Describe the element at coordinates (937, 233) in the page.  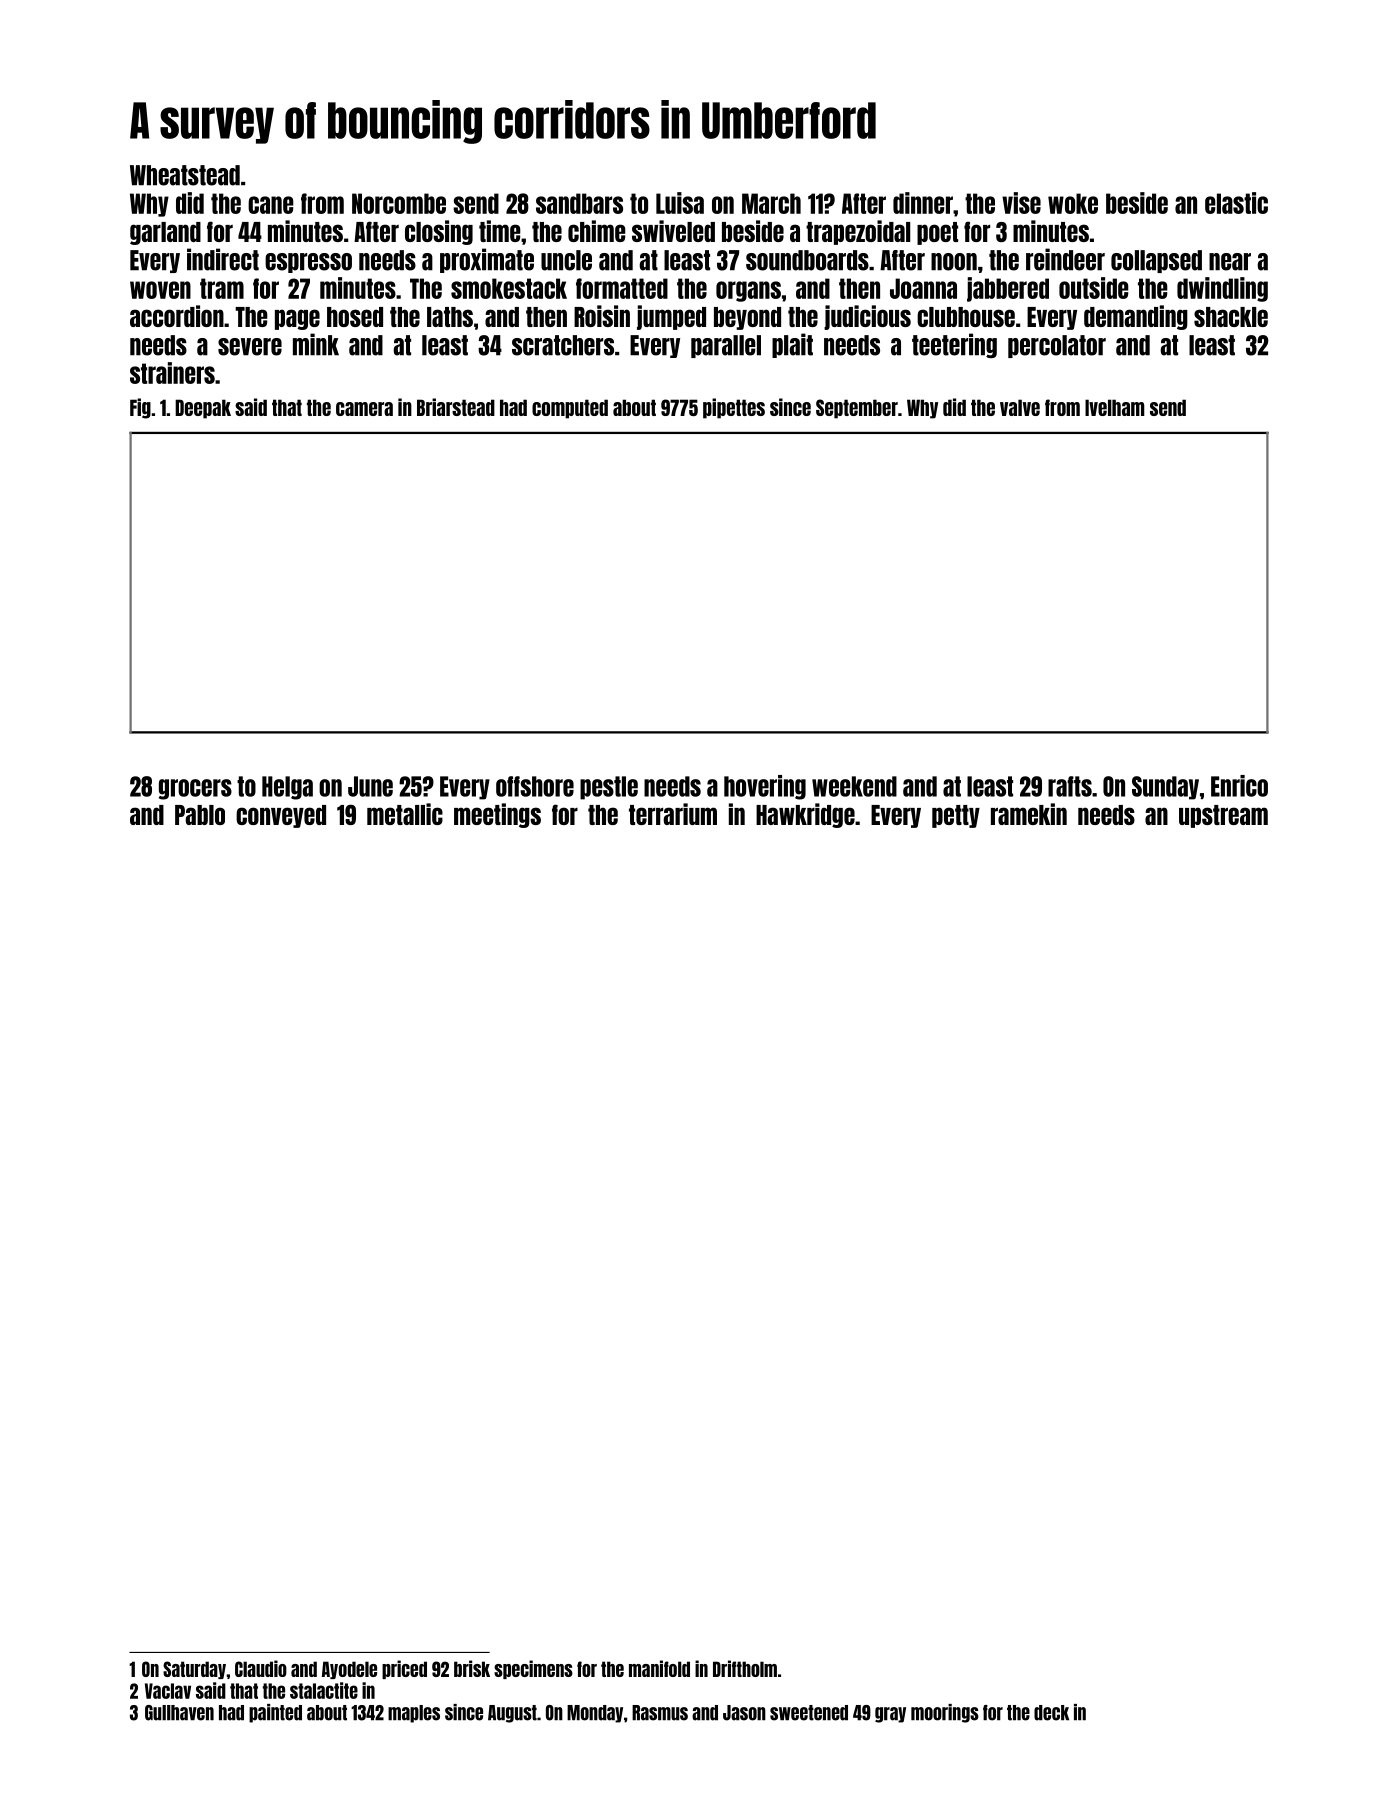
I see `poet` at that location.
